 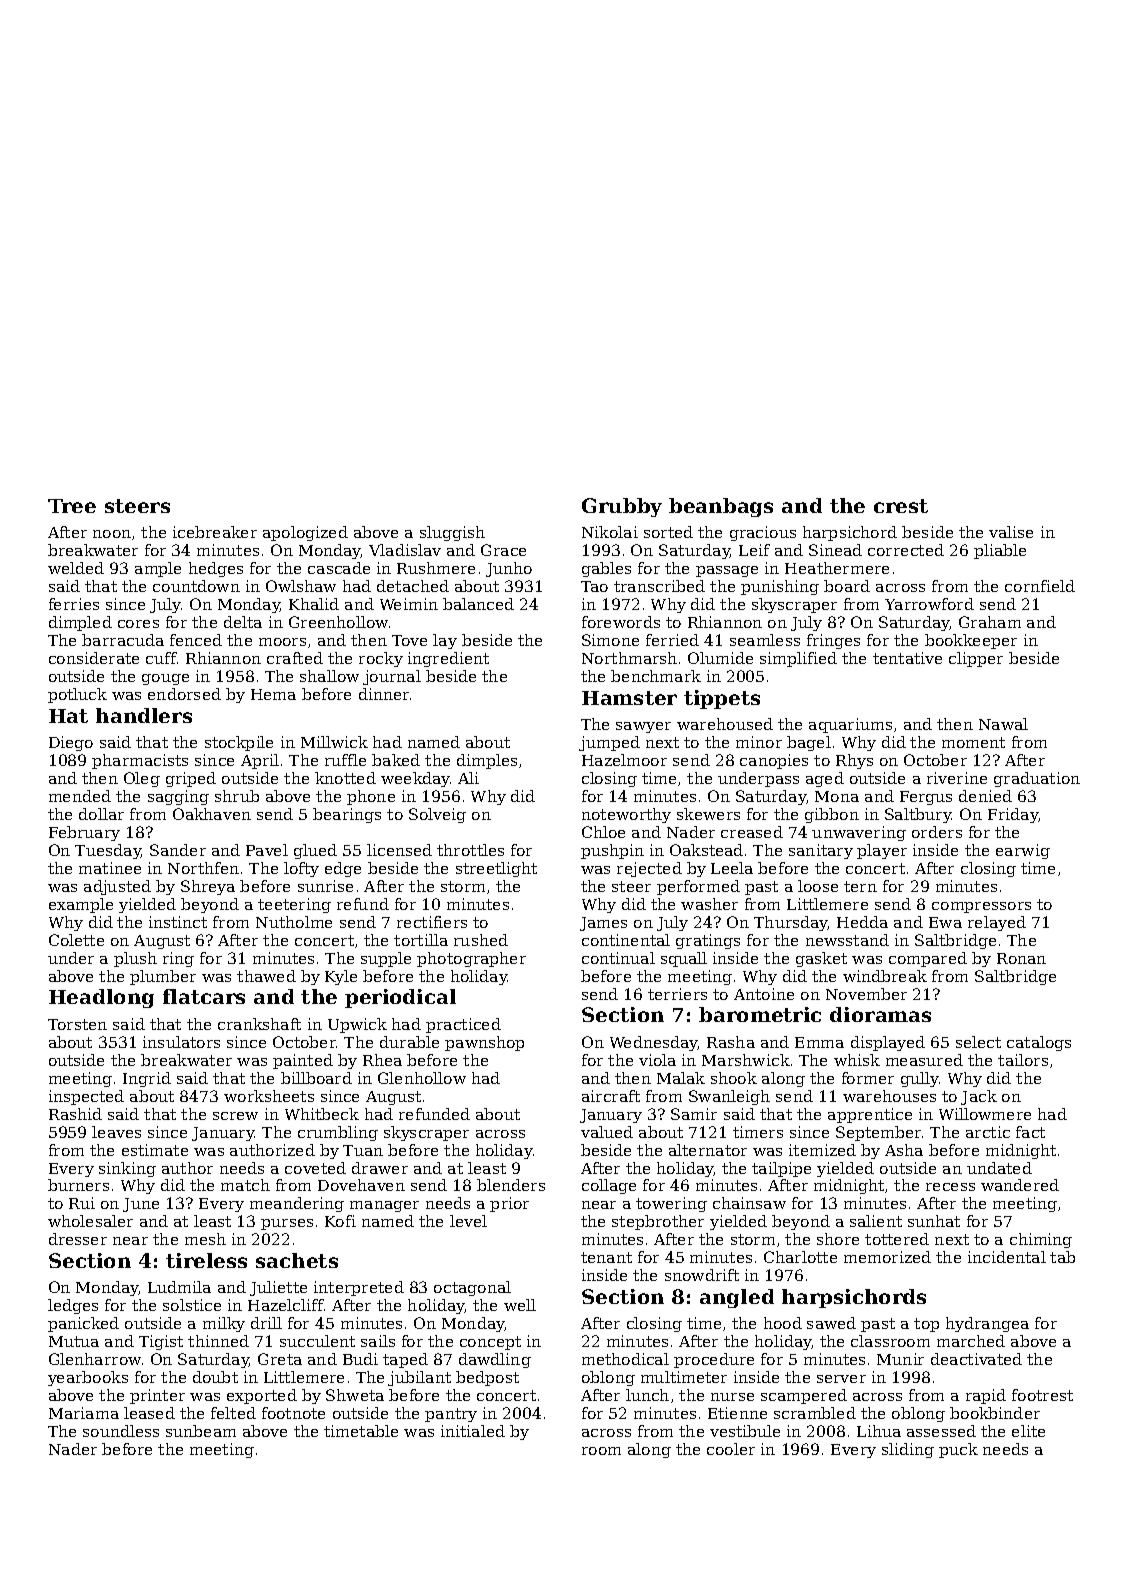 What do you see at coordinates (141, 1205) in the image?
I see `June` at bounding box center [141, 1205].
